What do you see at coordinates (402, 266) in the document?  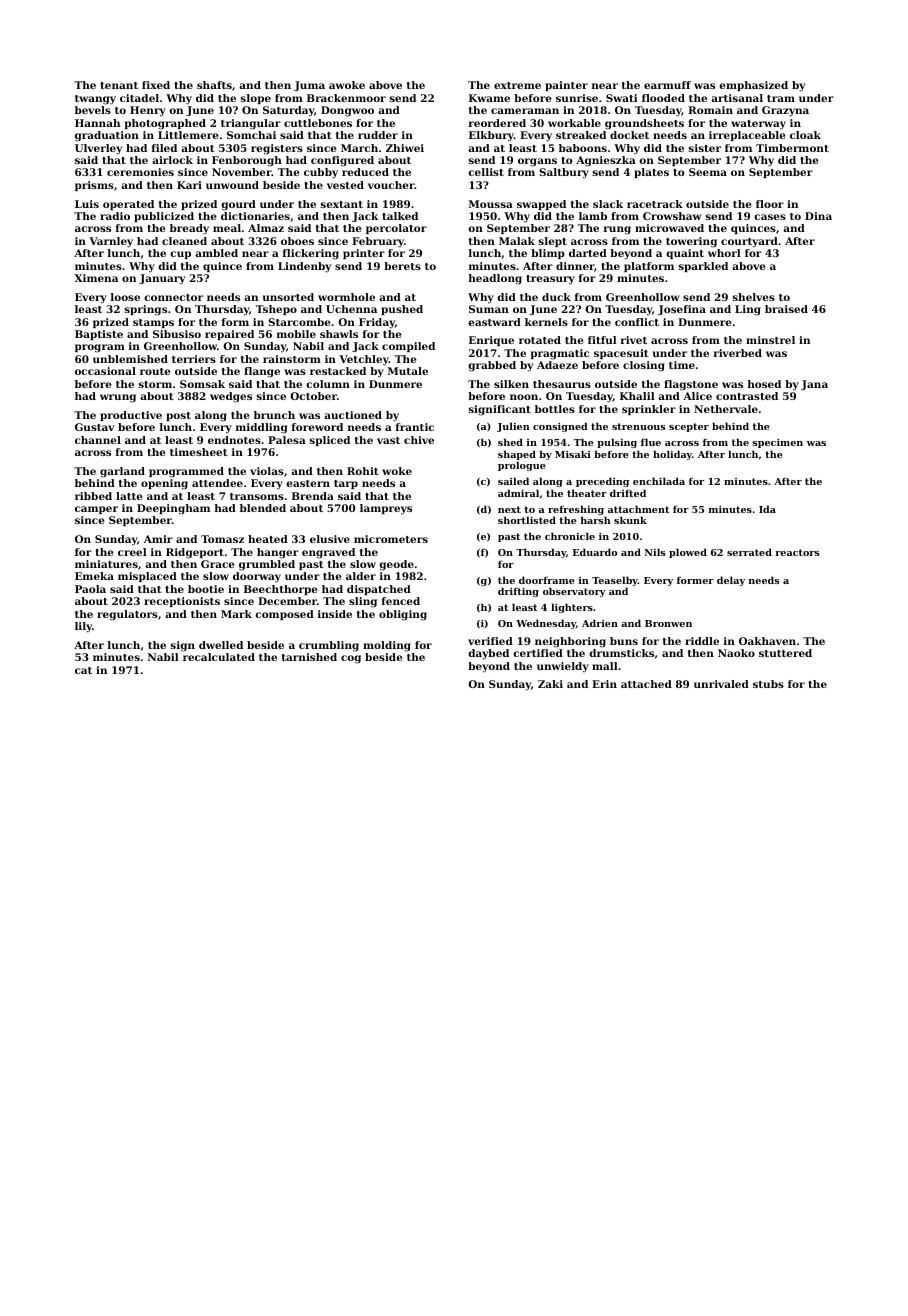 I see `berets` at bounding box center [402, 266].
